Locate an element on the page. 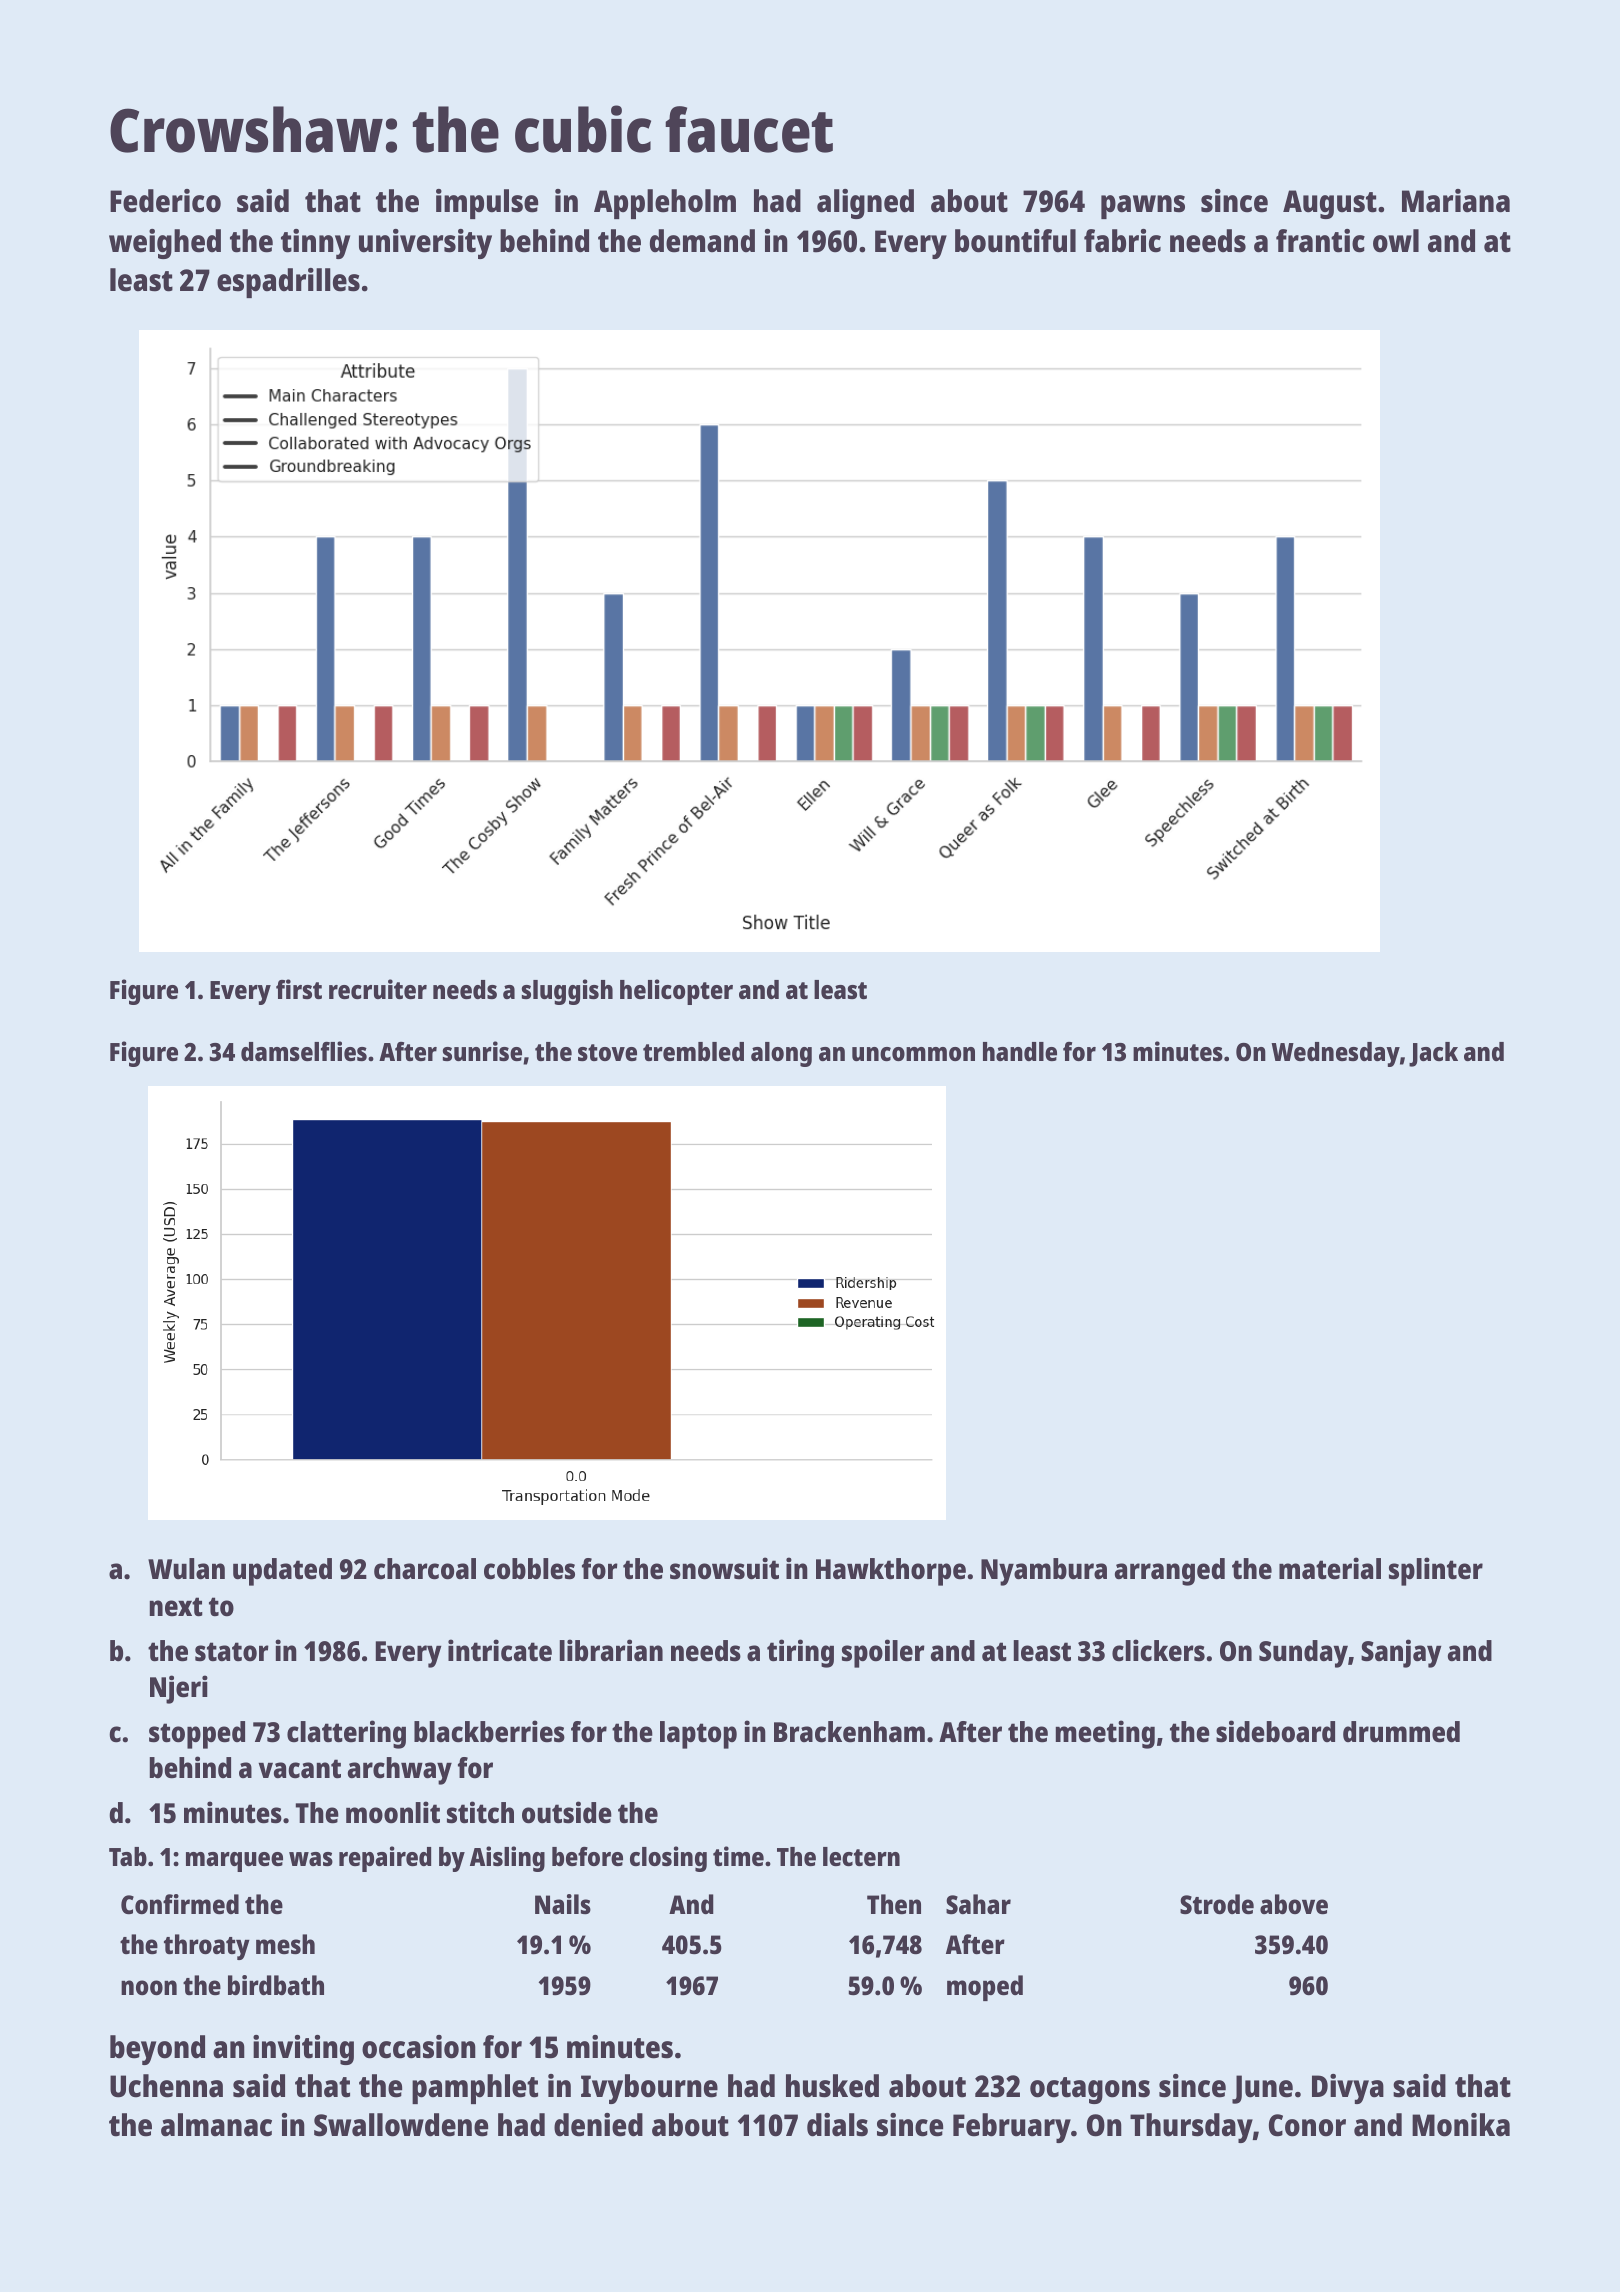 This image has height=2292, width=1620. clickers is located at coordinates (1158, 1650).
